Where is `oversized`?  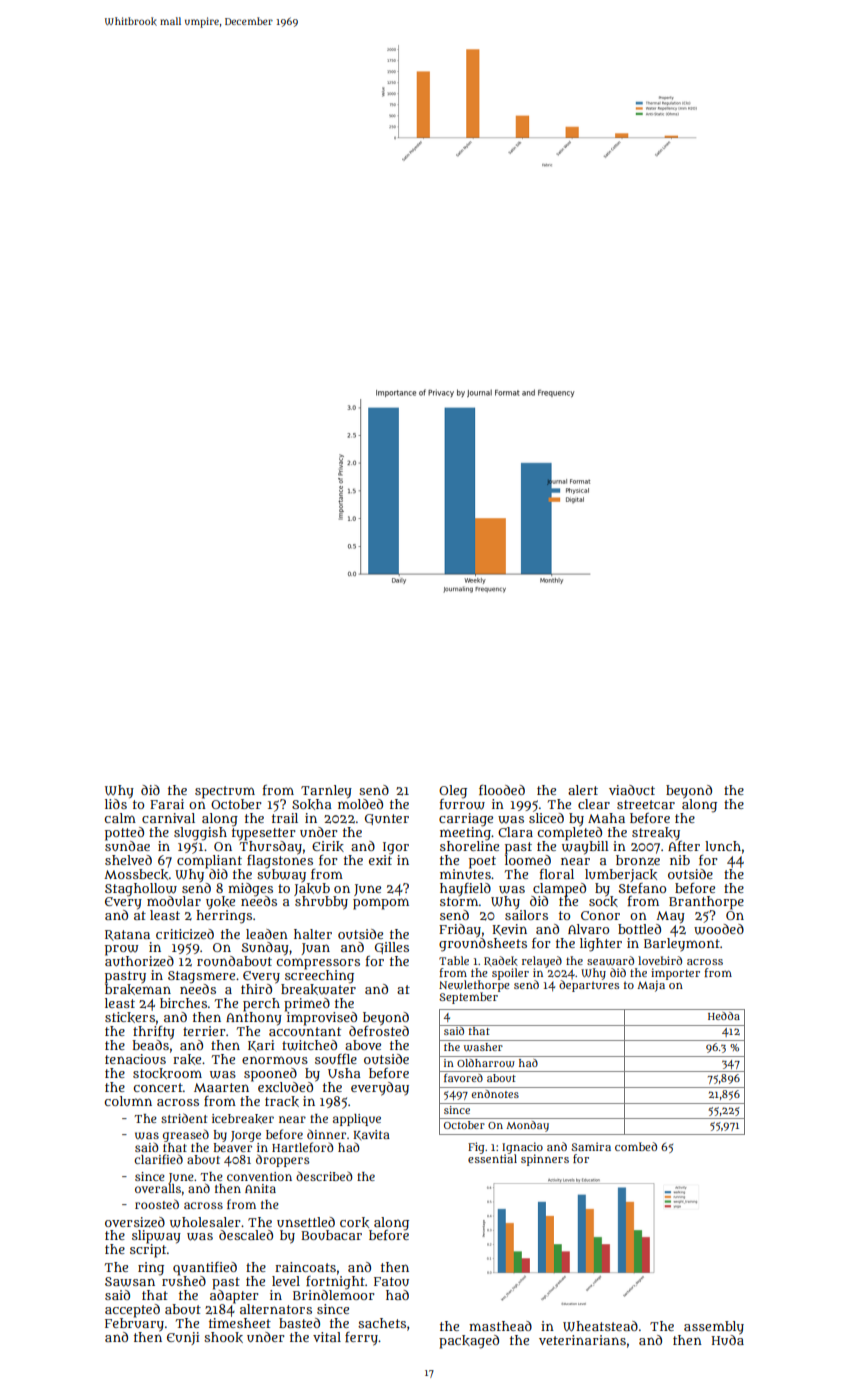 oversized is located at coordinates (135, 1222).
